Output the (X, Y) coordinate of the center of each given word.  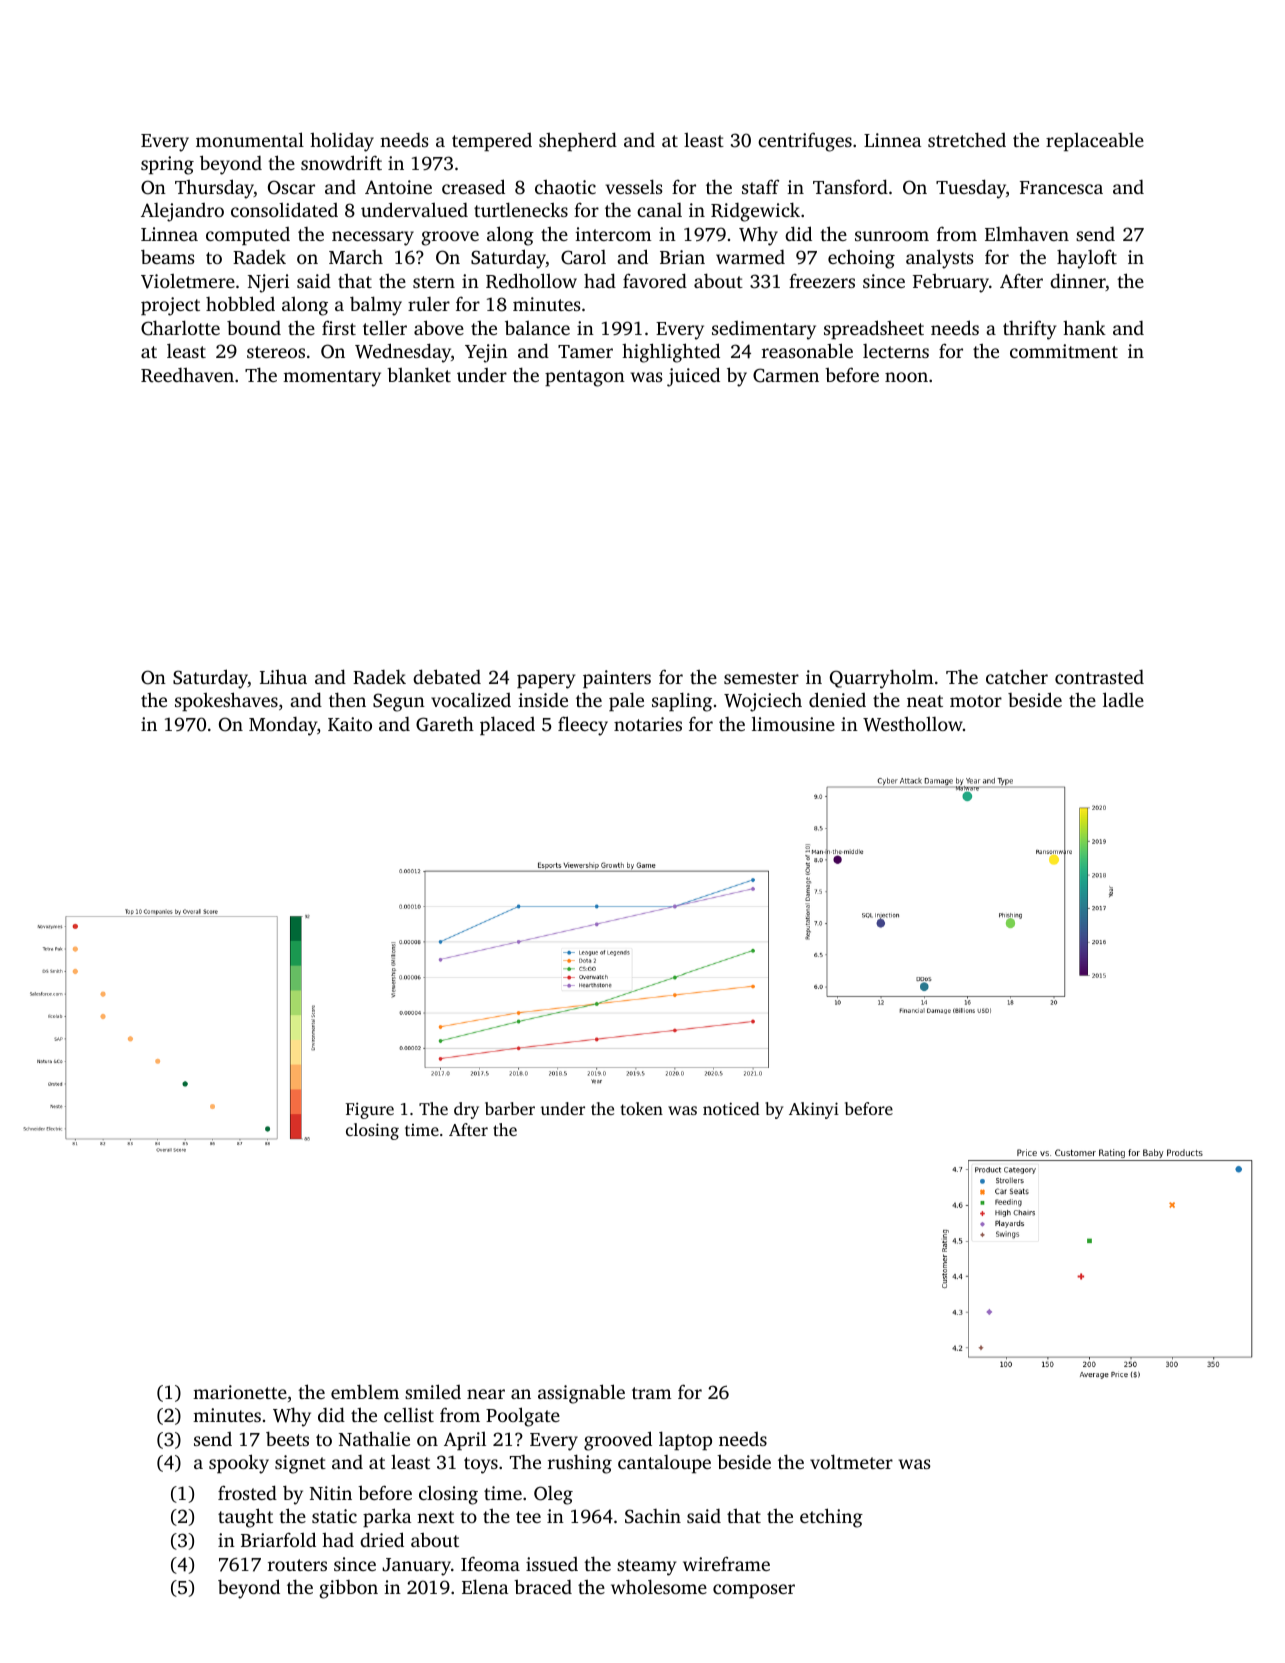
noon (906, 377)
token (642, 1108)
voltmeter (851, 1461)
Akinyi (814, 1110)
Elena (485, 1586)
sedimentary (764, 330)
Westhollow (913, 724)
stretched (967, 139)
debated (447, 676)
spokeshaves (226, 701)
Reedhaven (187, 375)
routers (297, 1565)
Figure (370, 1110)
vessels (634, 186)
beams (167, 256)
